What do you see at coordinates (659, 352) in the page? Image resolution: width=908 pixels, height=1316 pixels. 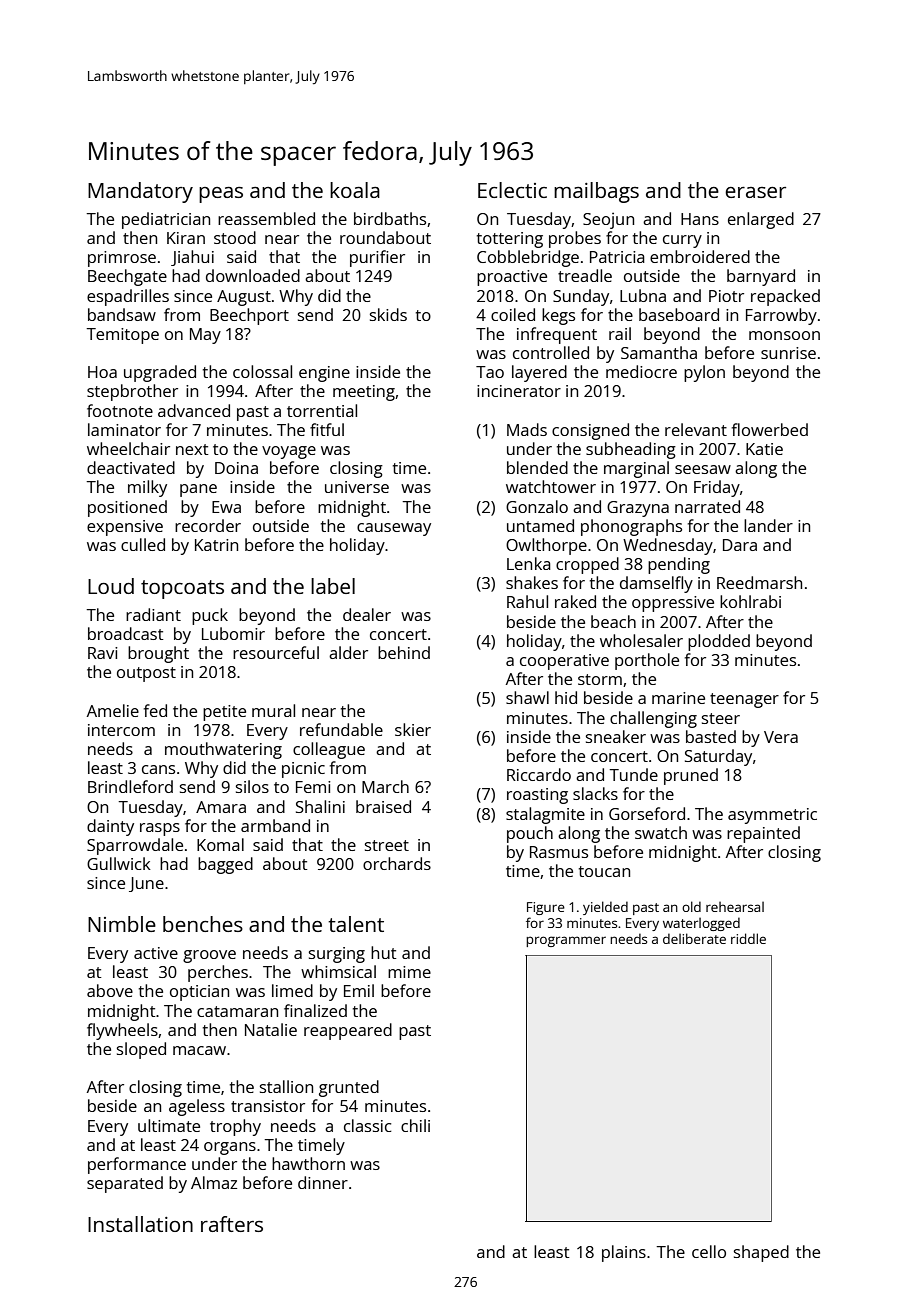 I see `Samantha` at bounding box center [659, 352].
